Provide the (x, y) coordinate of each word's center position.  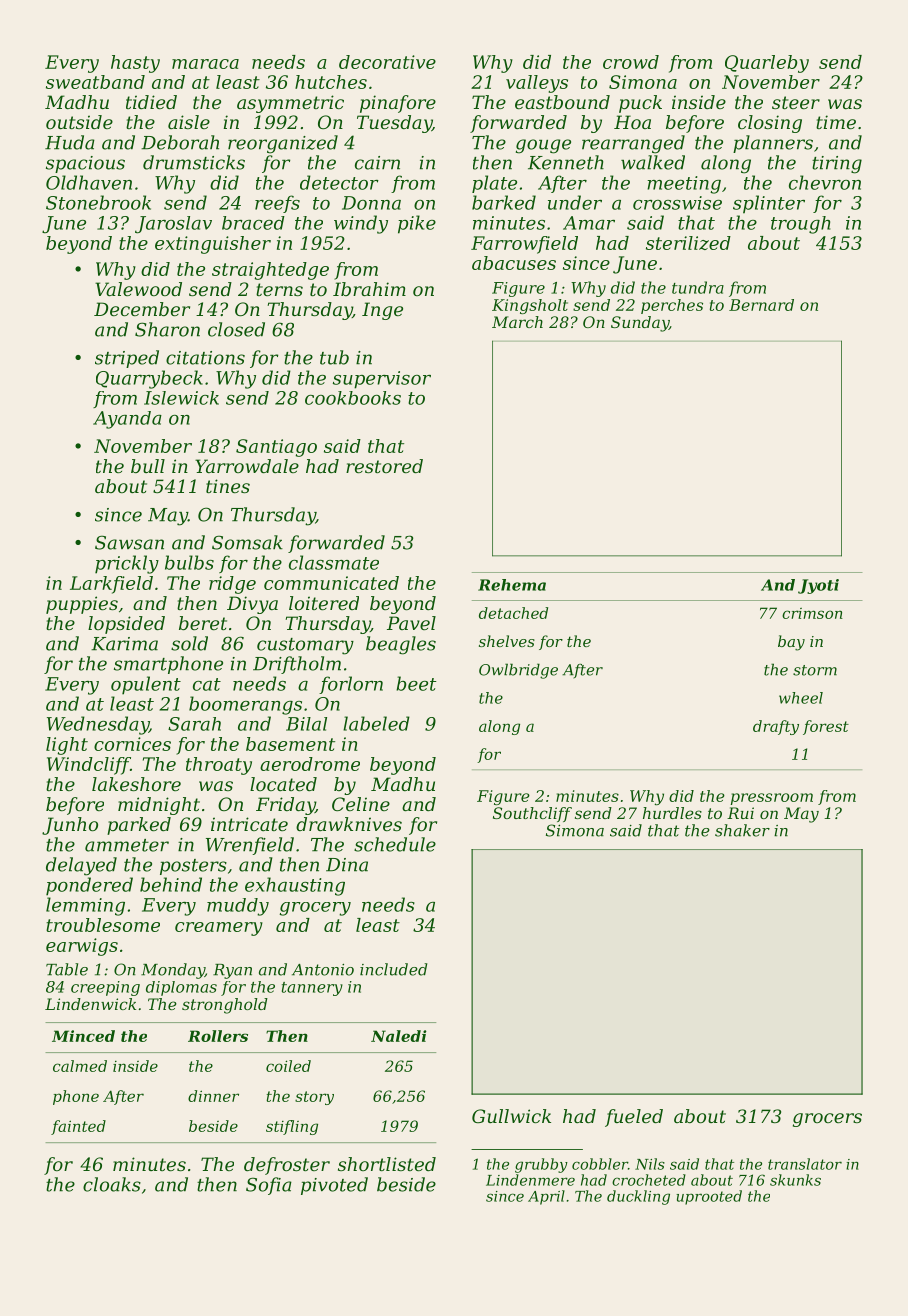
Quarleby (767, 64)
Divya (252, 605)
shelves (507, 641)
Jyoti (818, 586)
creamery (219, 929)
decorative (387, 62)
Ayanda (127, 420)
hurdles (672, 813)
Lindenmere (530, 1180)
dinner (213, 1096)
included (393, 969)
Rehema (512, 585)
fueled (634, 1118)
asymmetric (290, 104)
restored (384, 466)
